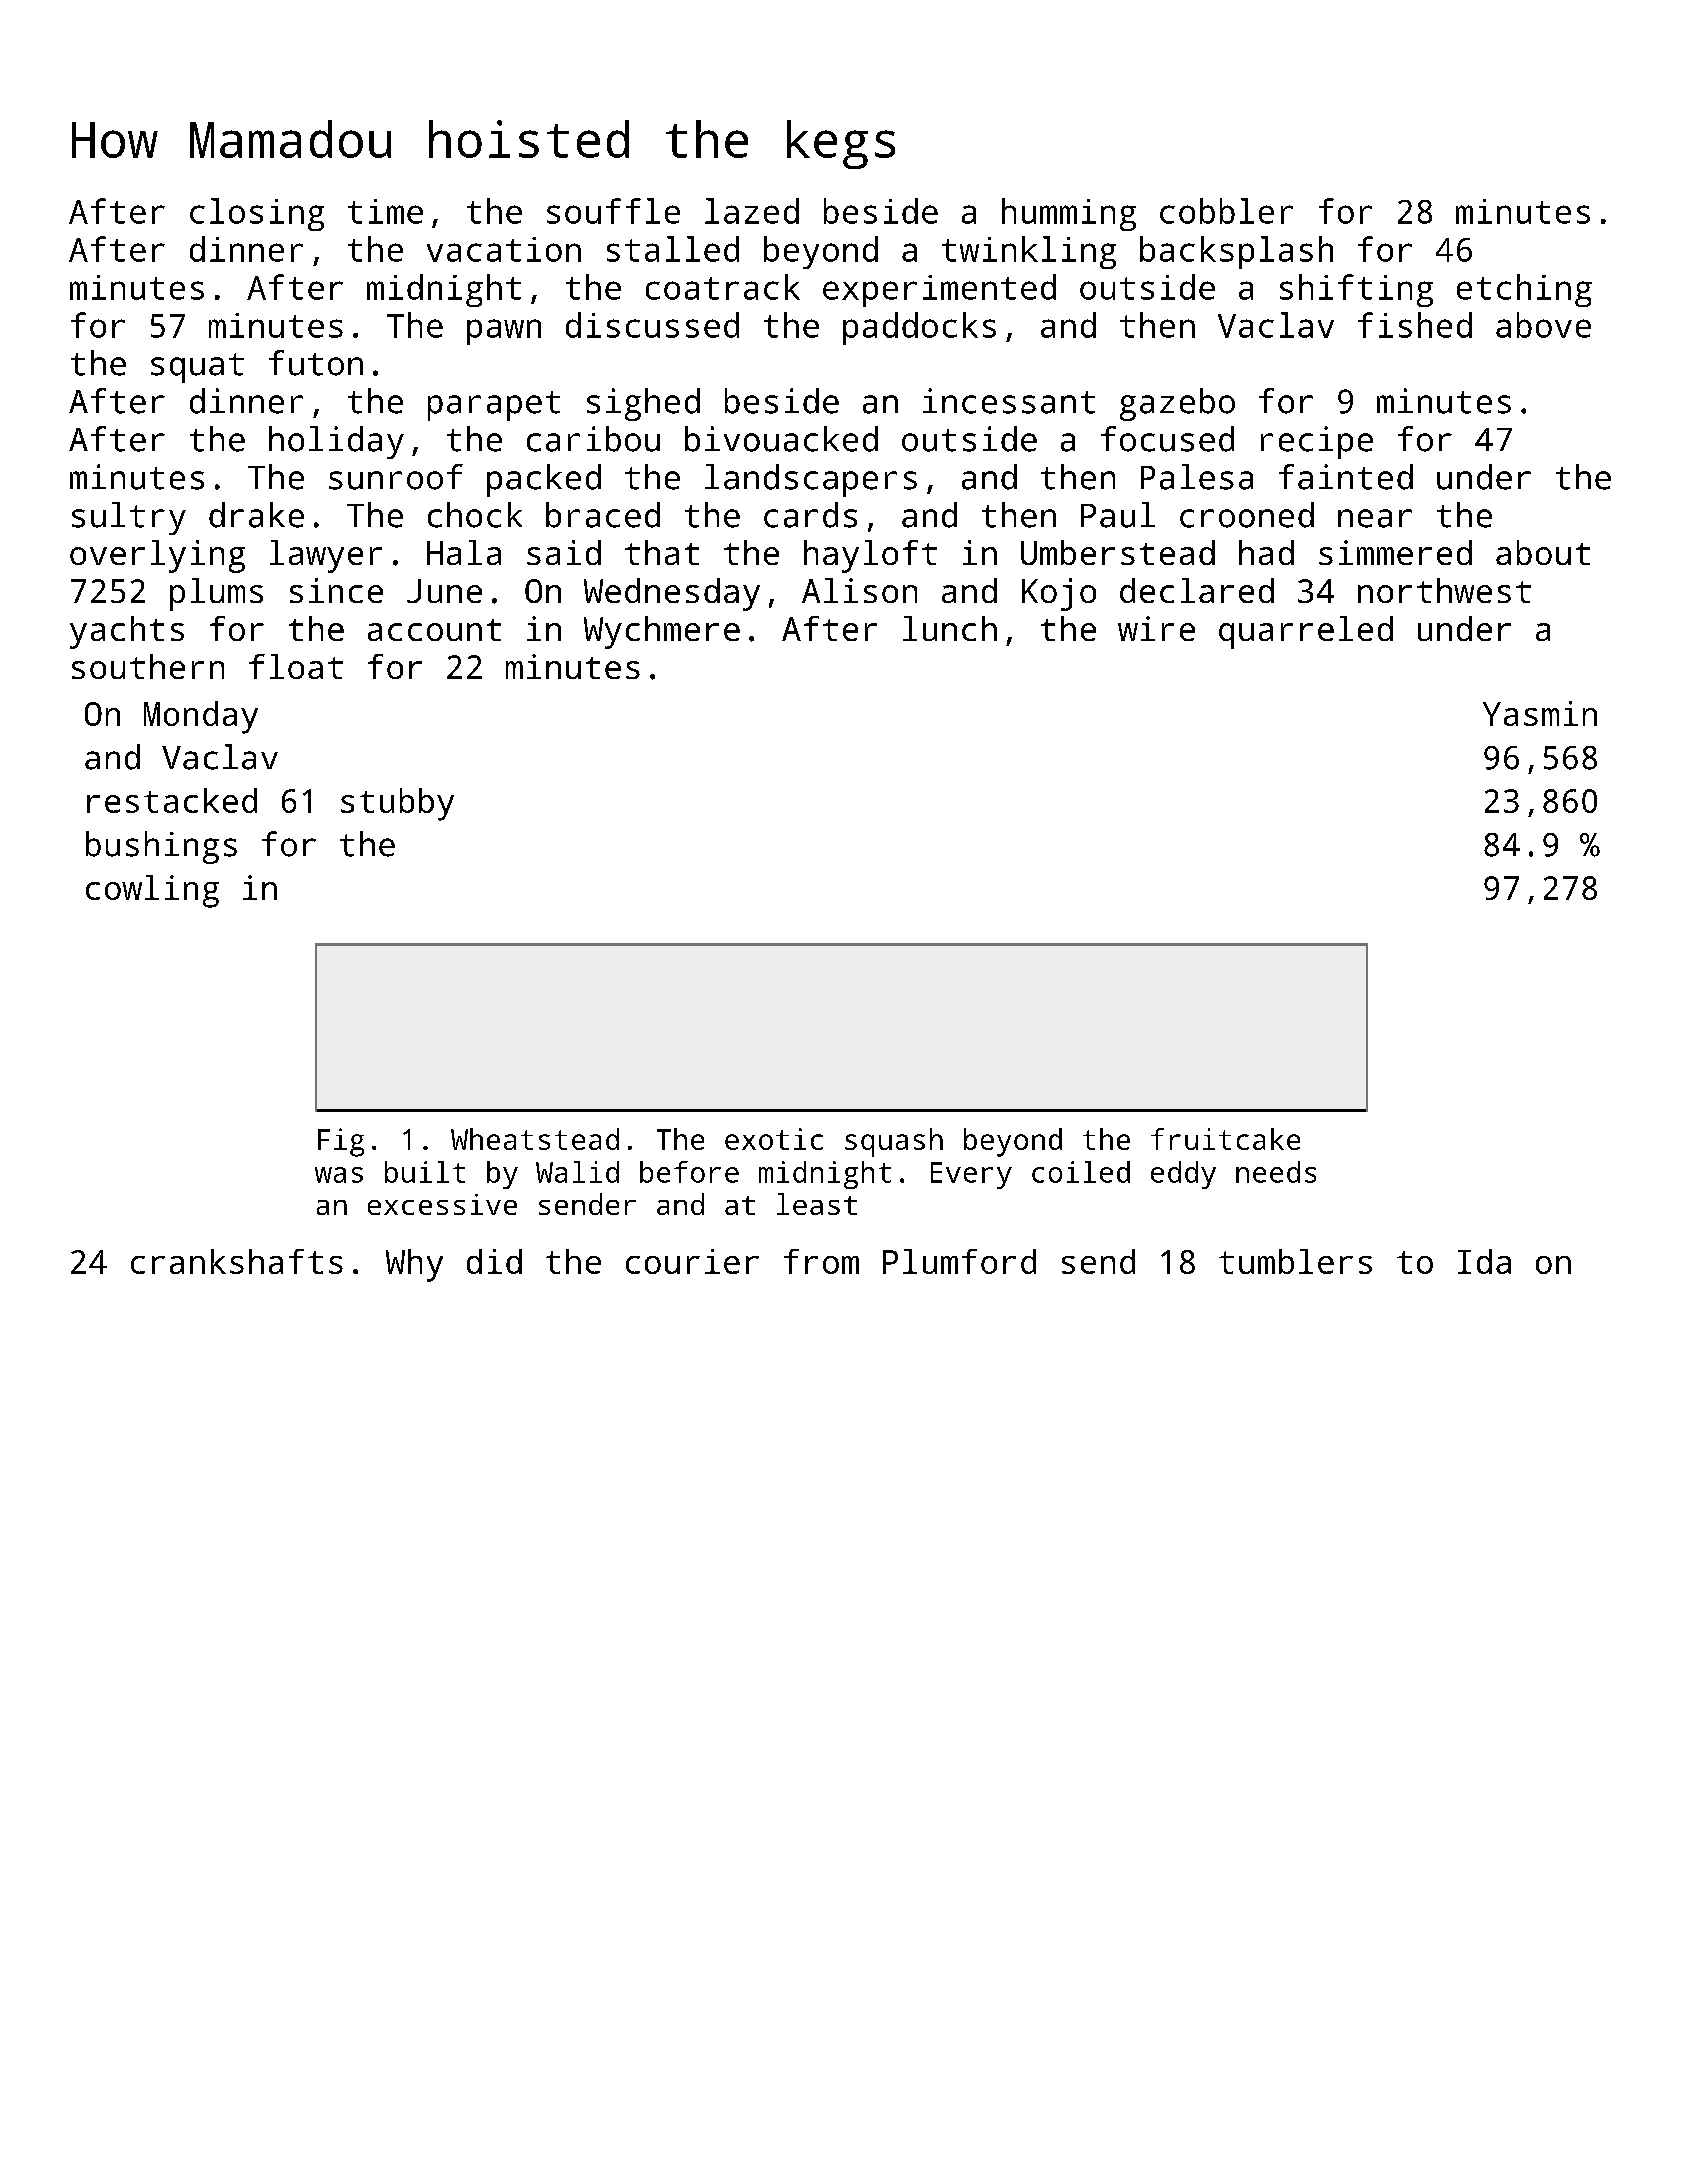  I want to click on backsplash, so click(1236, 252).
